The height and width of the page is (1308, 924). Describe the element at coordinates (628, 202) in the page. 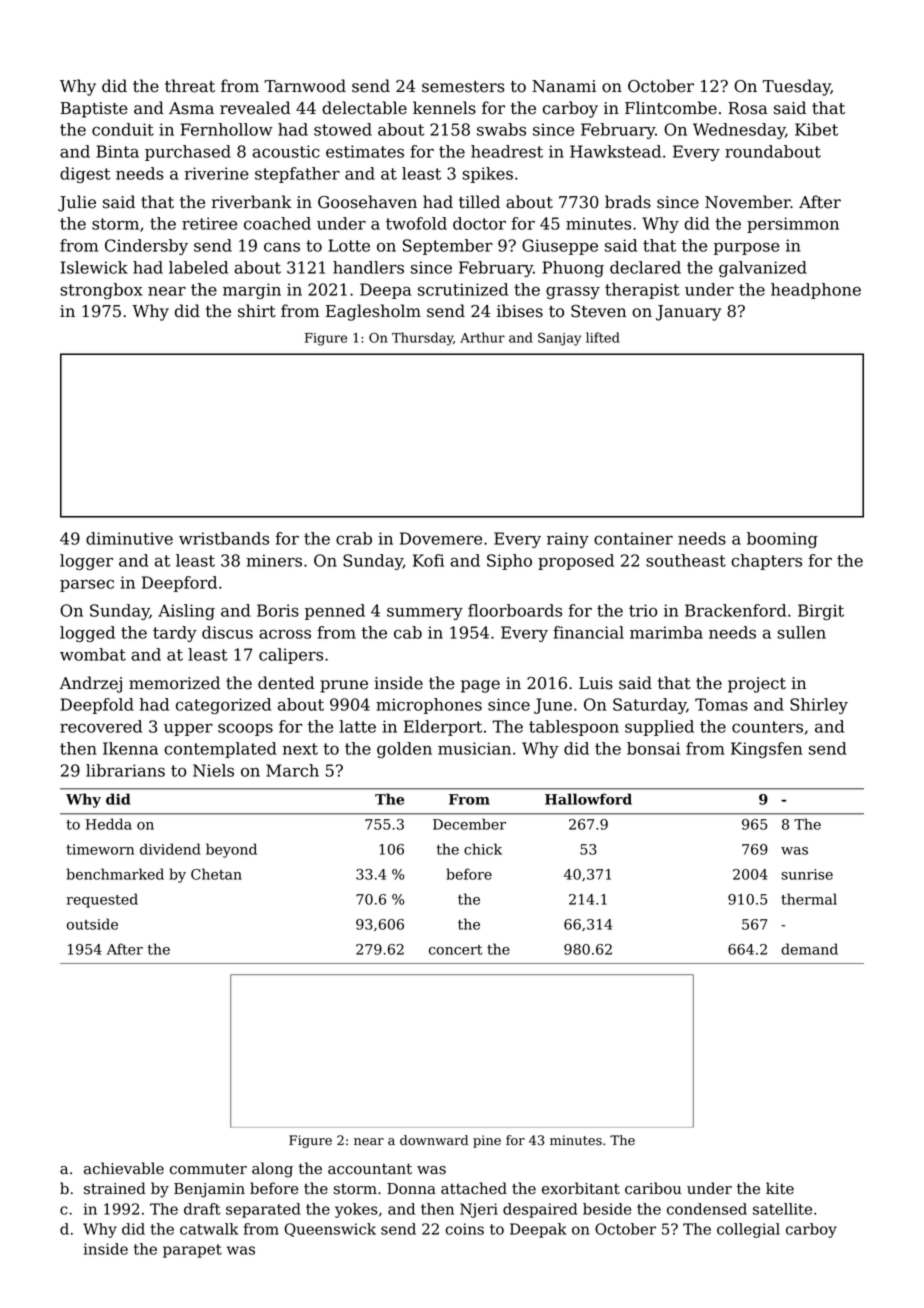

I see `brads` at that location.
